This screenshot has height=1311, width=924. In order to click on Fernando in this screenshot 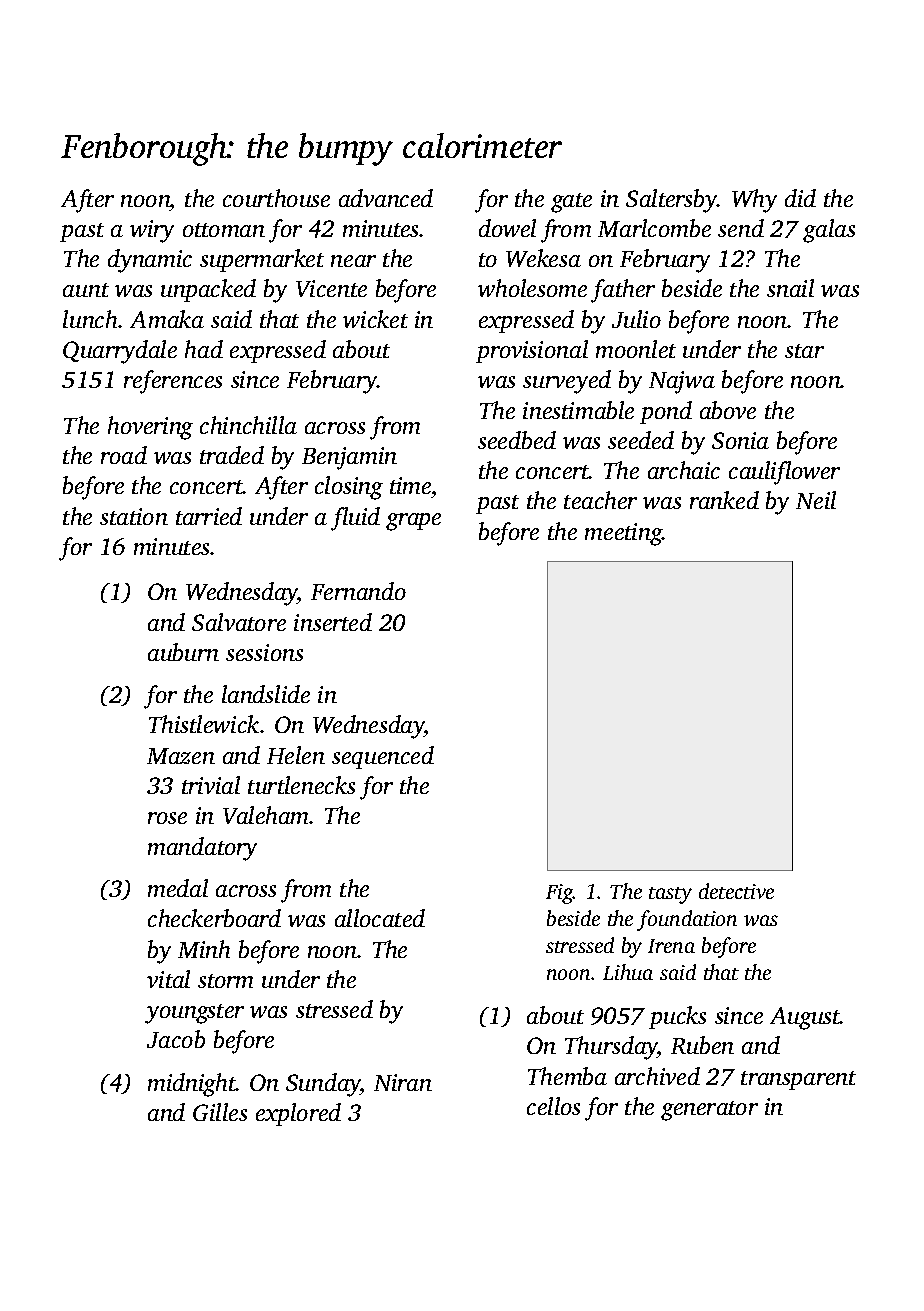, I will do `click(358, 591)`.
